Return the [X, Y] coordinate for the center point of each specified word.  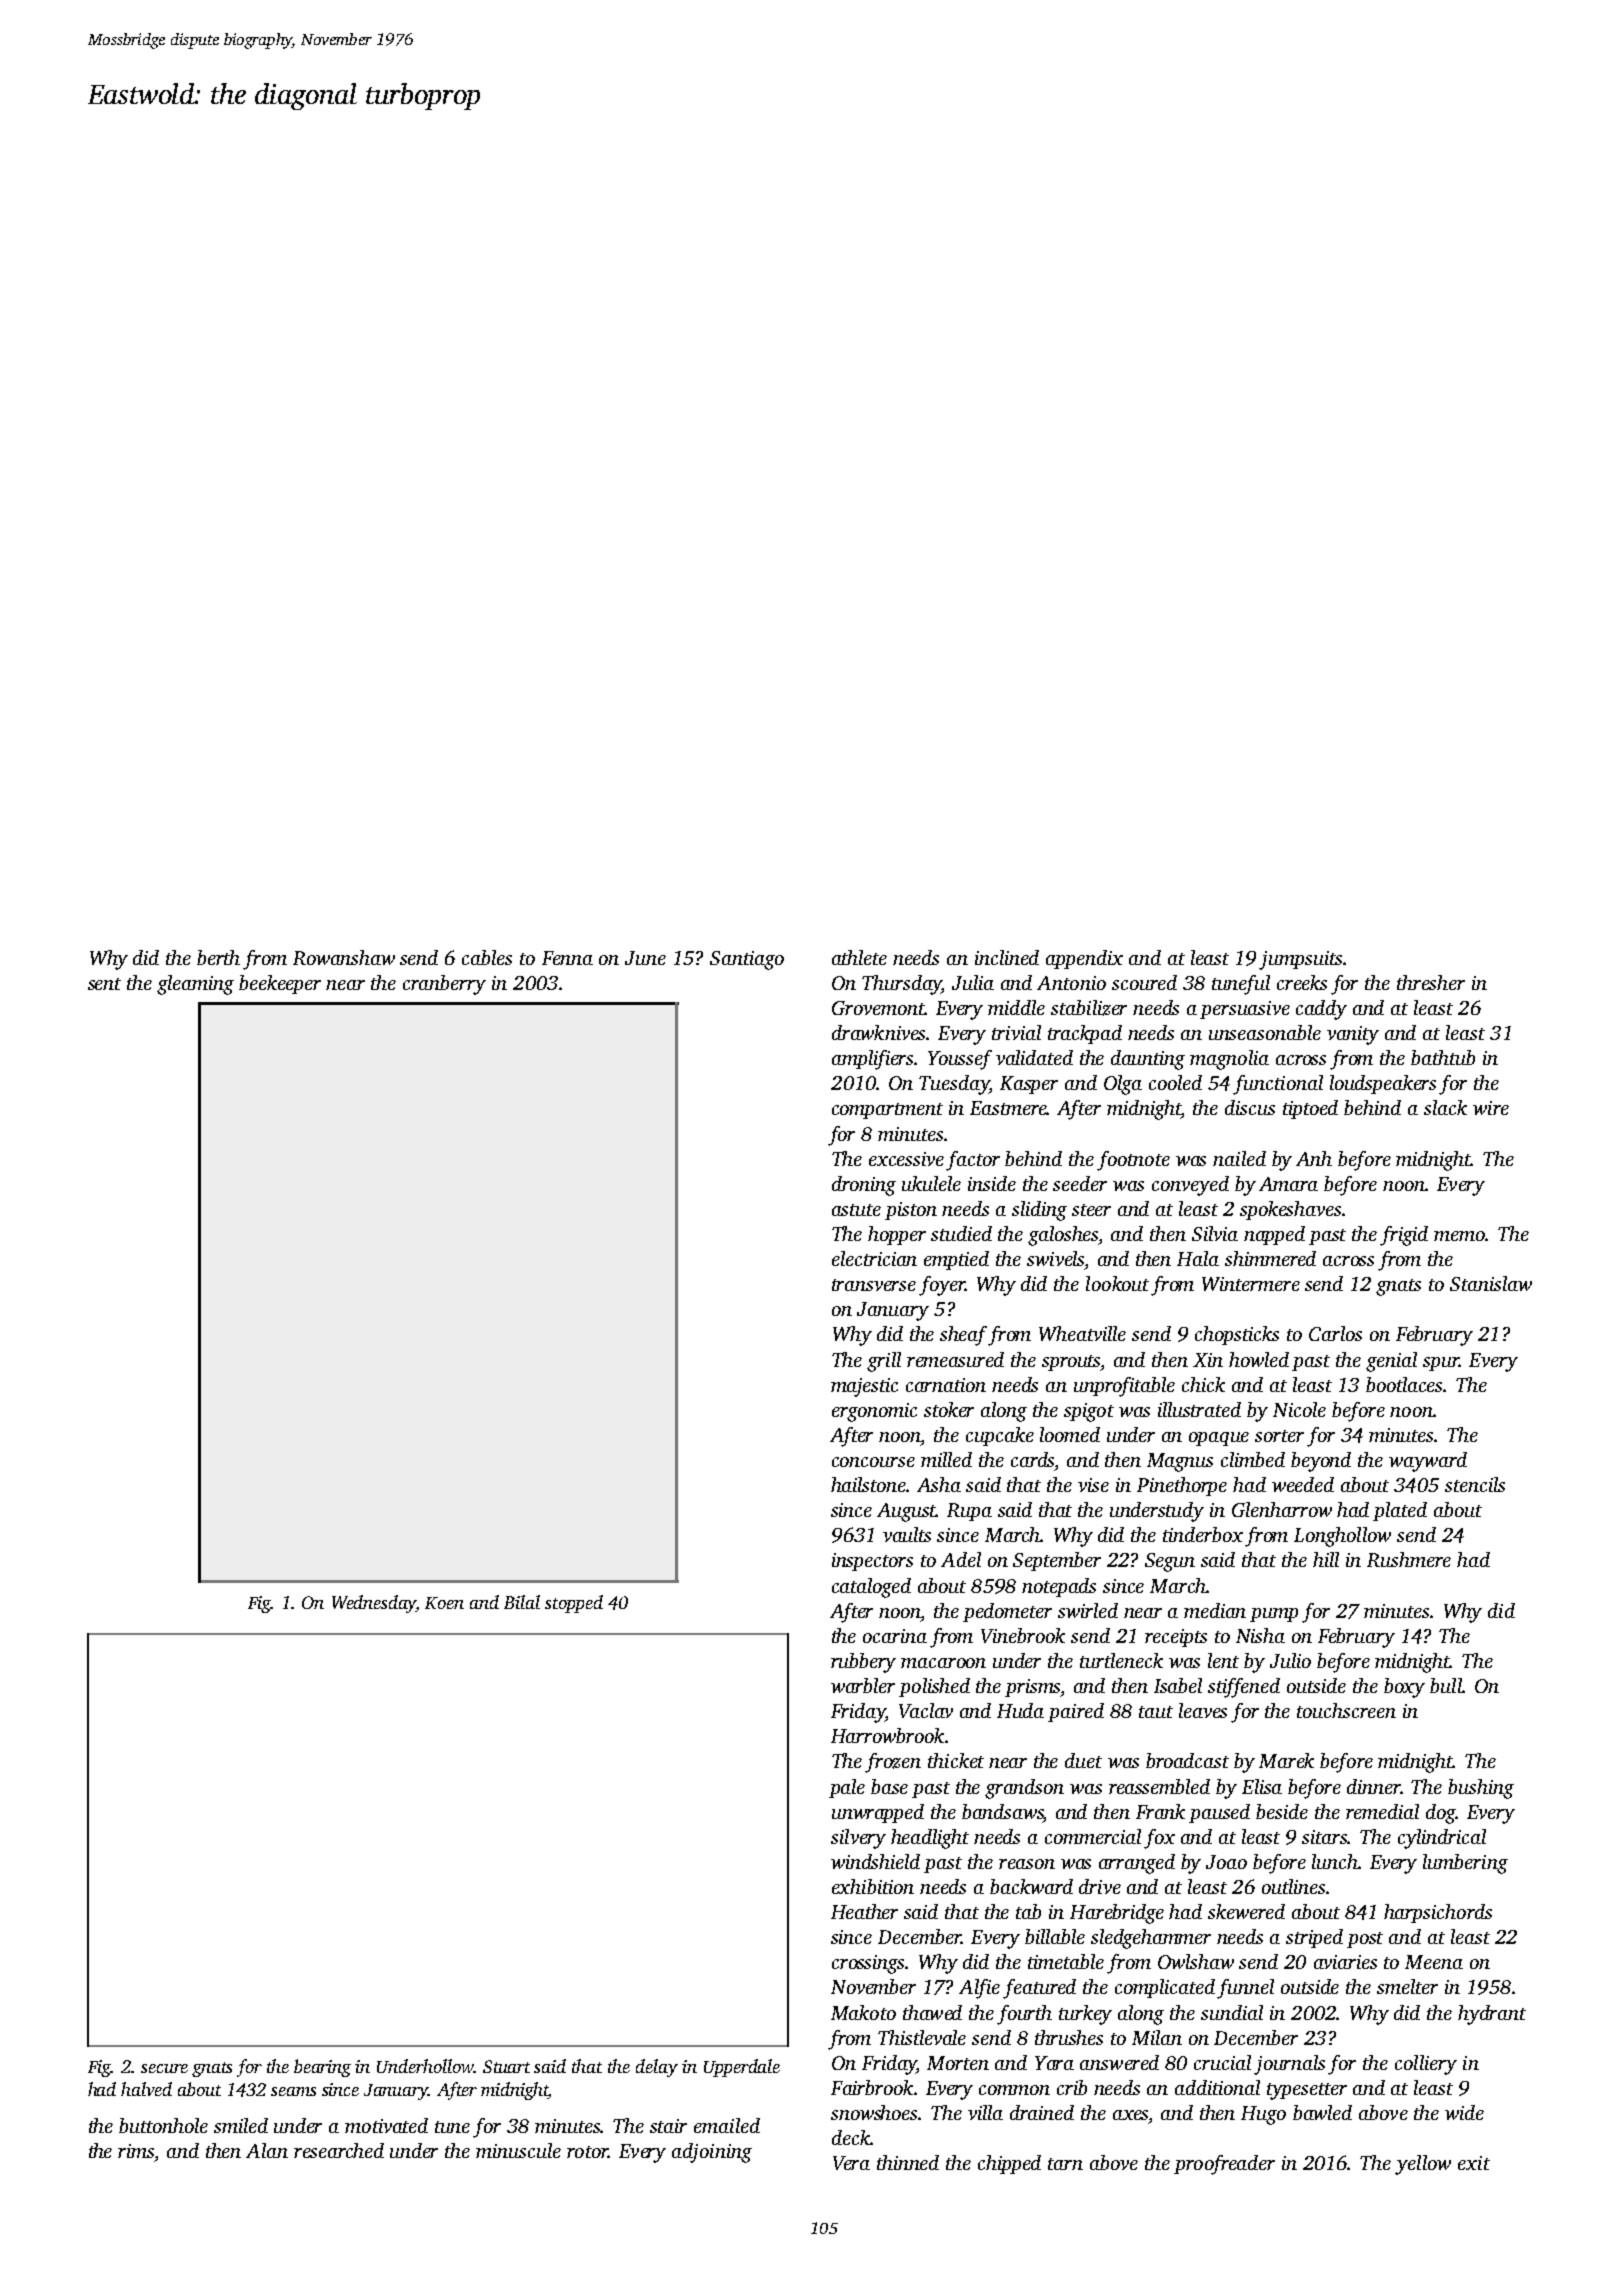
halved [146, 2089]
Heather [864, 1911]
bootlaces [1405, 1384]
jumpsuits [1300, 960]
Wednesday [374, 1604]
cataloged [871, 1588]
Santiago [747, 960]
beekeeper [280, 984]
